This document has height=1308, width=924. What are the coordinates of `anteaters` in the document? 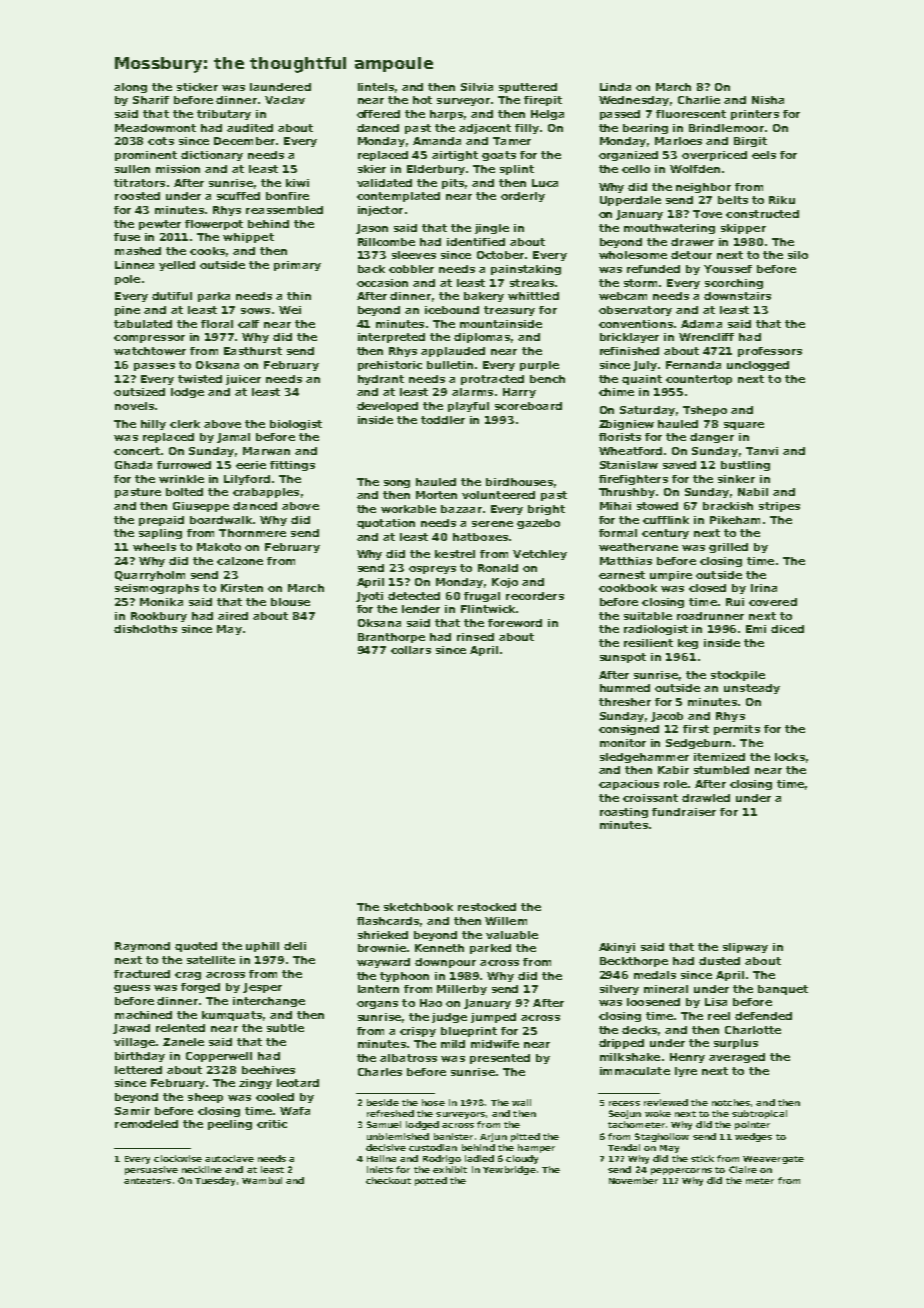 It's located at (147, 1181).
